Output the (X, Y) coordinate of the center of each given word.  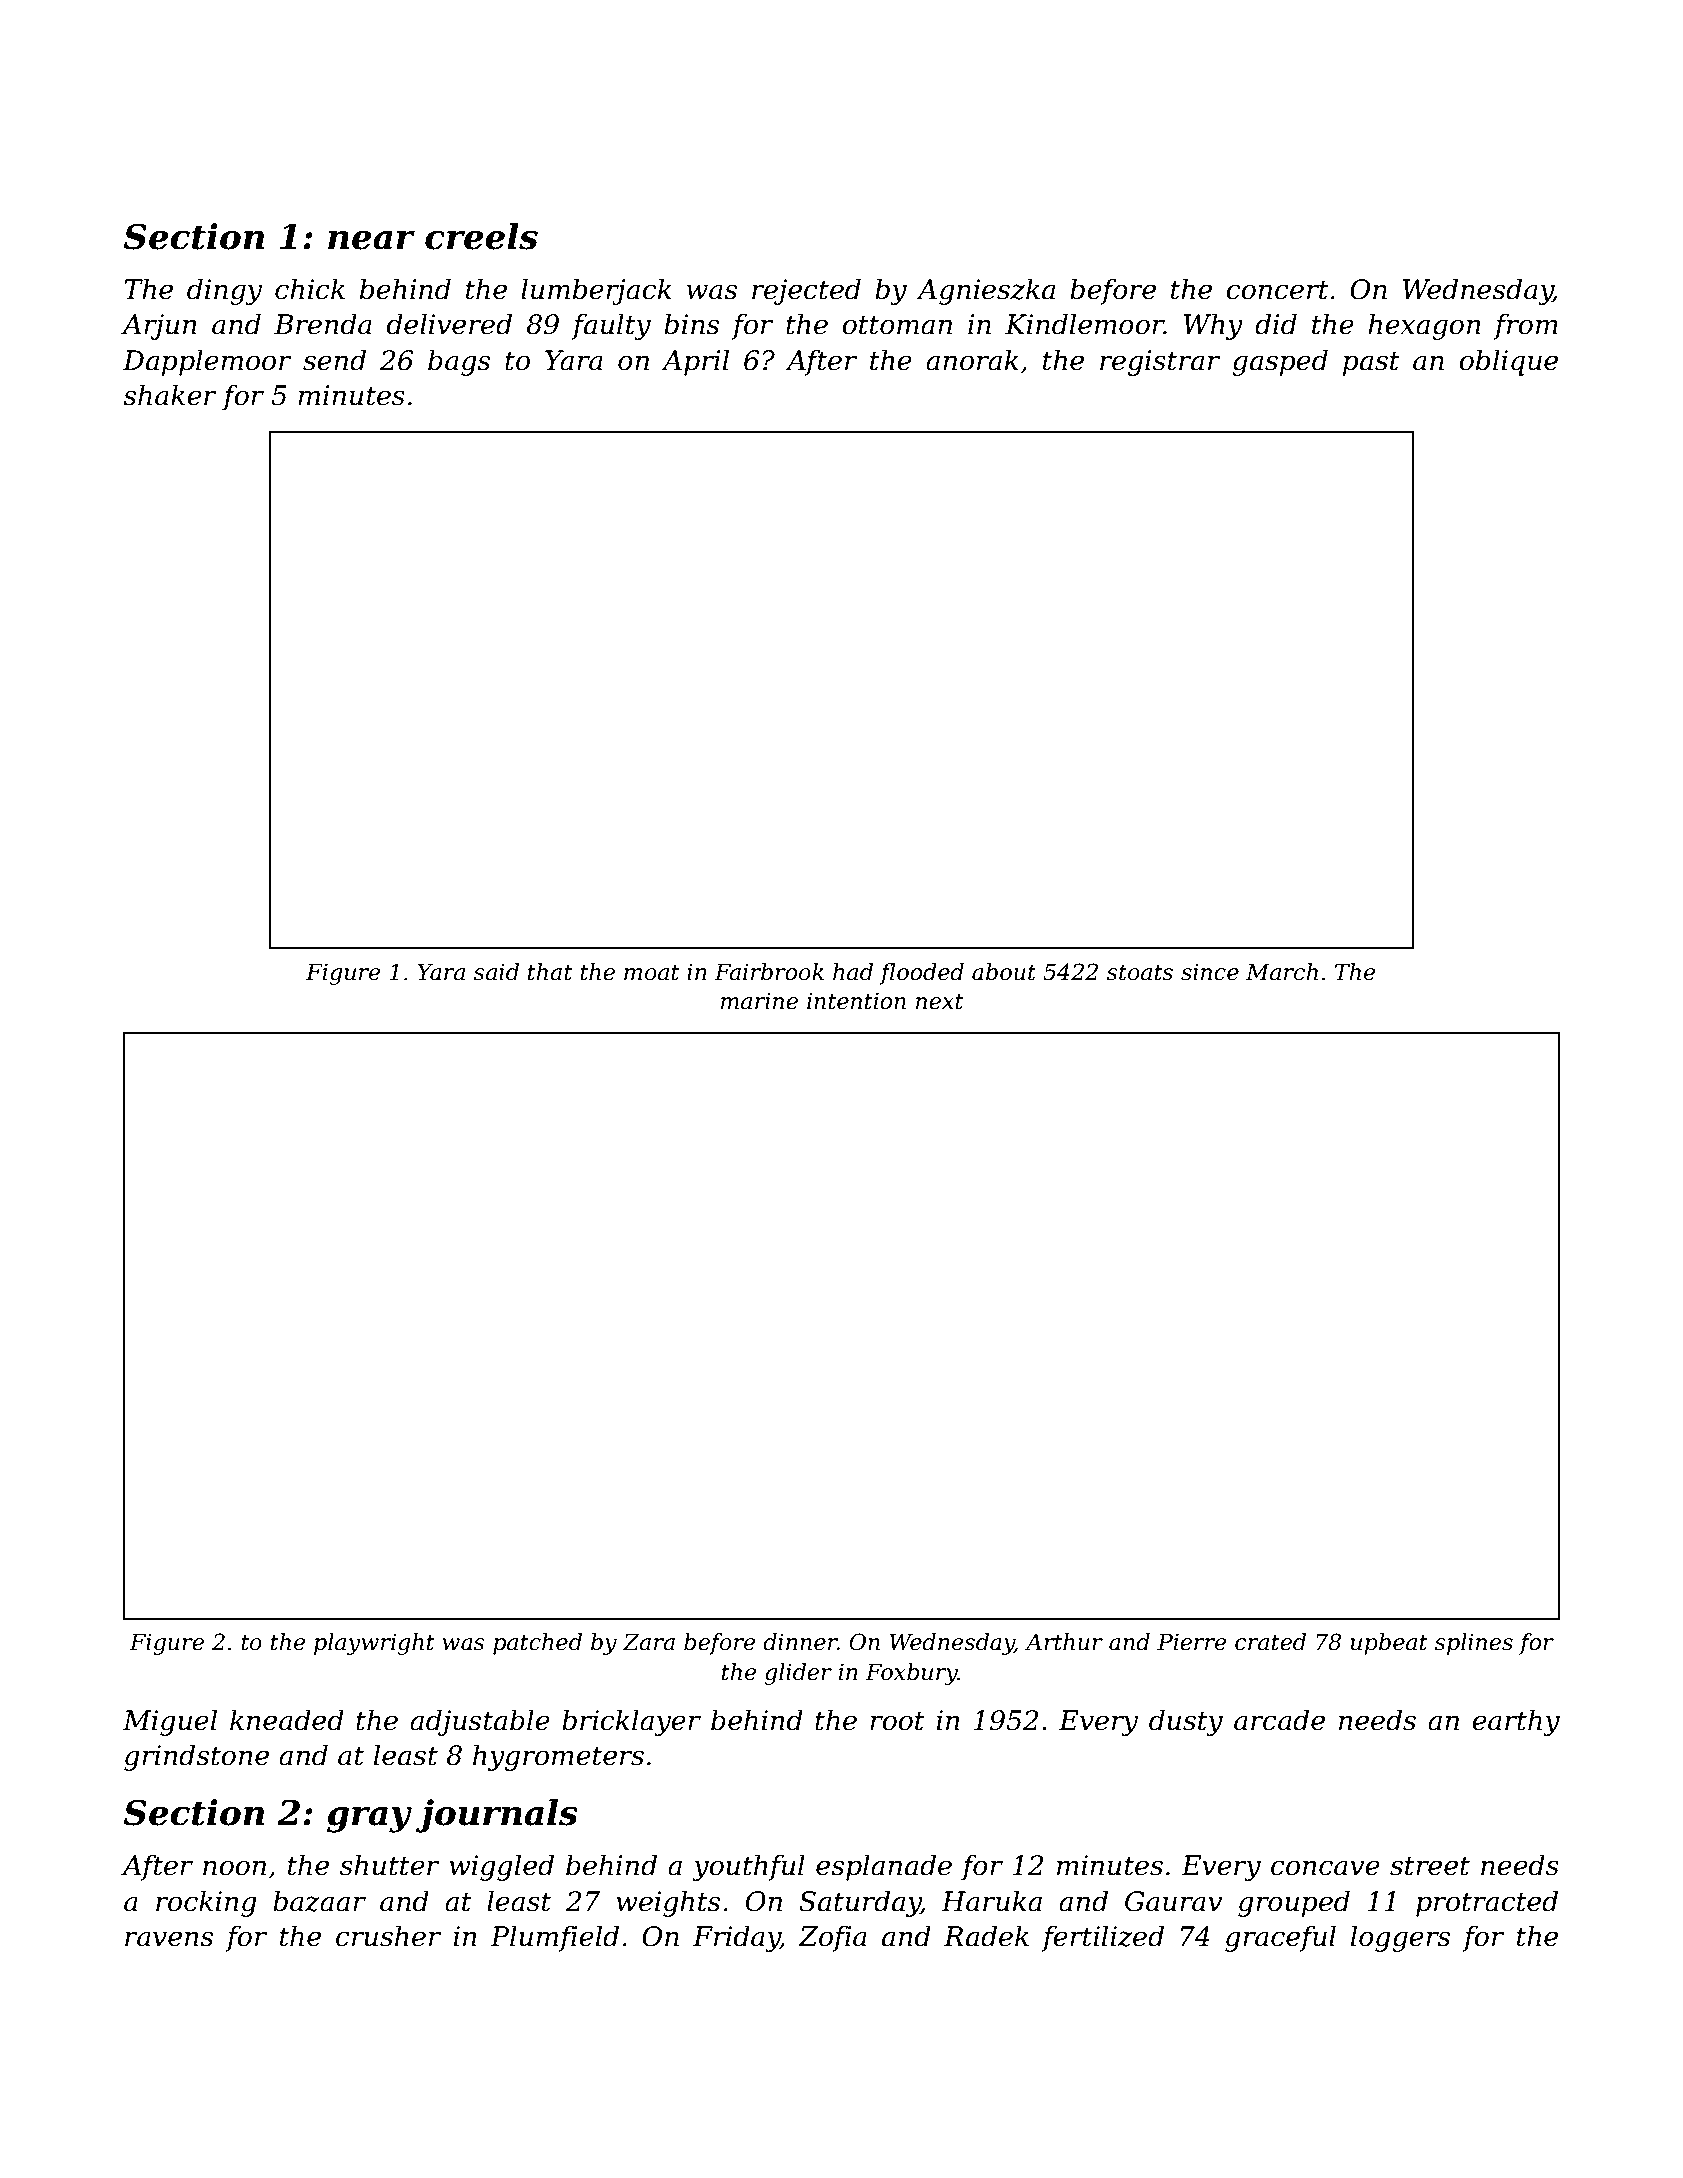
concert (1277, 290)
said (496, 972)
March (1282, 972)
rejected (806, 291)
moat (651, 973)
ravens (169, 1939)
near (371, 240)
